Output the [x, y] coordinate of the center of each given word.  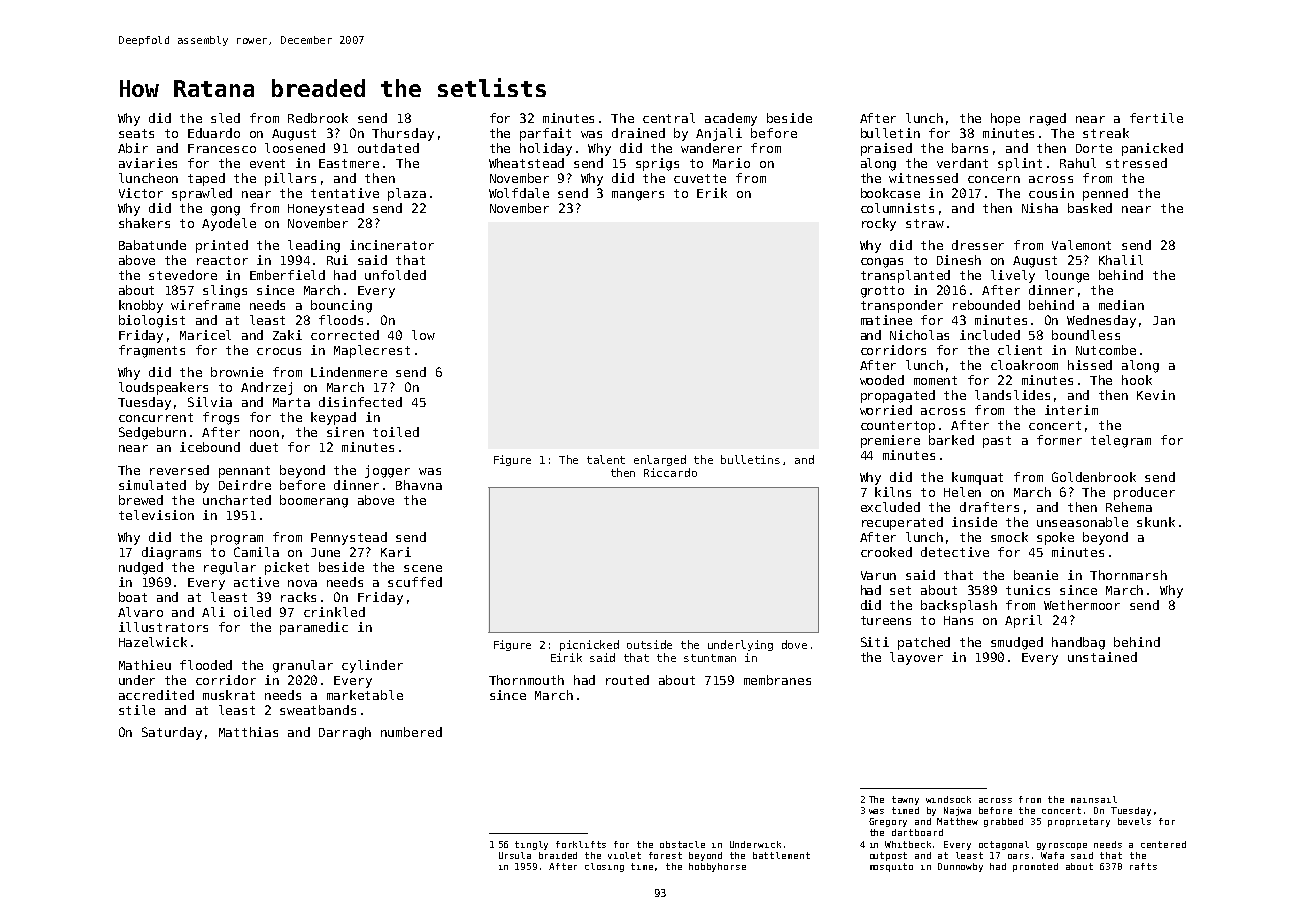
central [669, 118]
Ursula [515, 855]
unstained [1102, 657]
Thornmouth [526, 680]
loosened [295, 148]
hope [1005, 119]
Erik [712, 193]
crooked [886, 552]
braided [558, 855]
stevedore [183, 275]
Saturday [172, 733]
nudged [141, 568]
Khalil [1121, 260]
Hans [958, 620]
